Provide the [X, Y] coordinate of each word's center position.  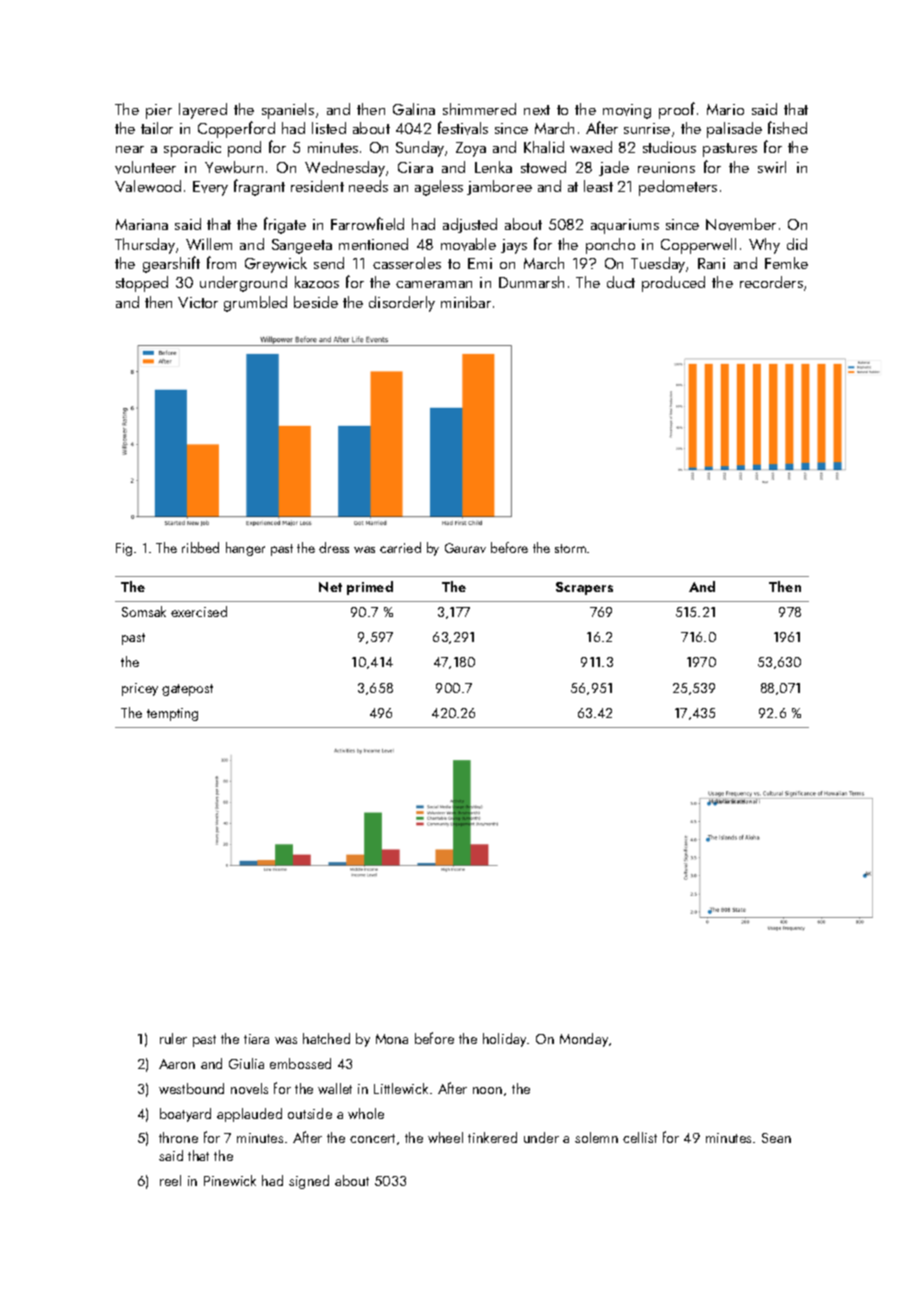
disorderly [402, 304]
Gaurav [465, 548]
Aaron [177, 1064]
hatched [326, 1038]
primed [370, 588]
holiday [505, 1040]
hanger [245, 549]
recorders [771, 282]
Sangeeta [302, 246]
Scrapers [584, 588]
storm [570, 548]
